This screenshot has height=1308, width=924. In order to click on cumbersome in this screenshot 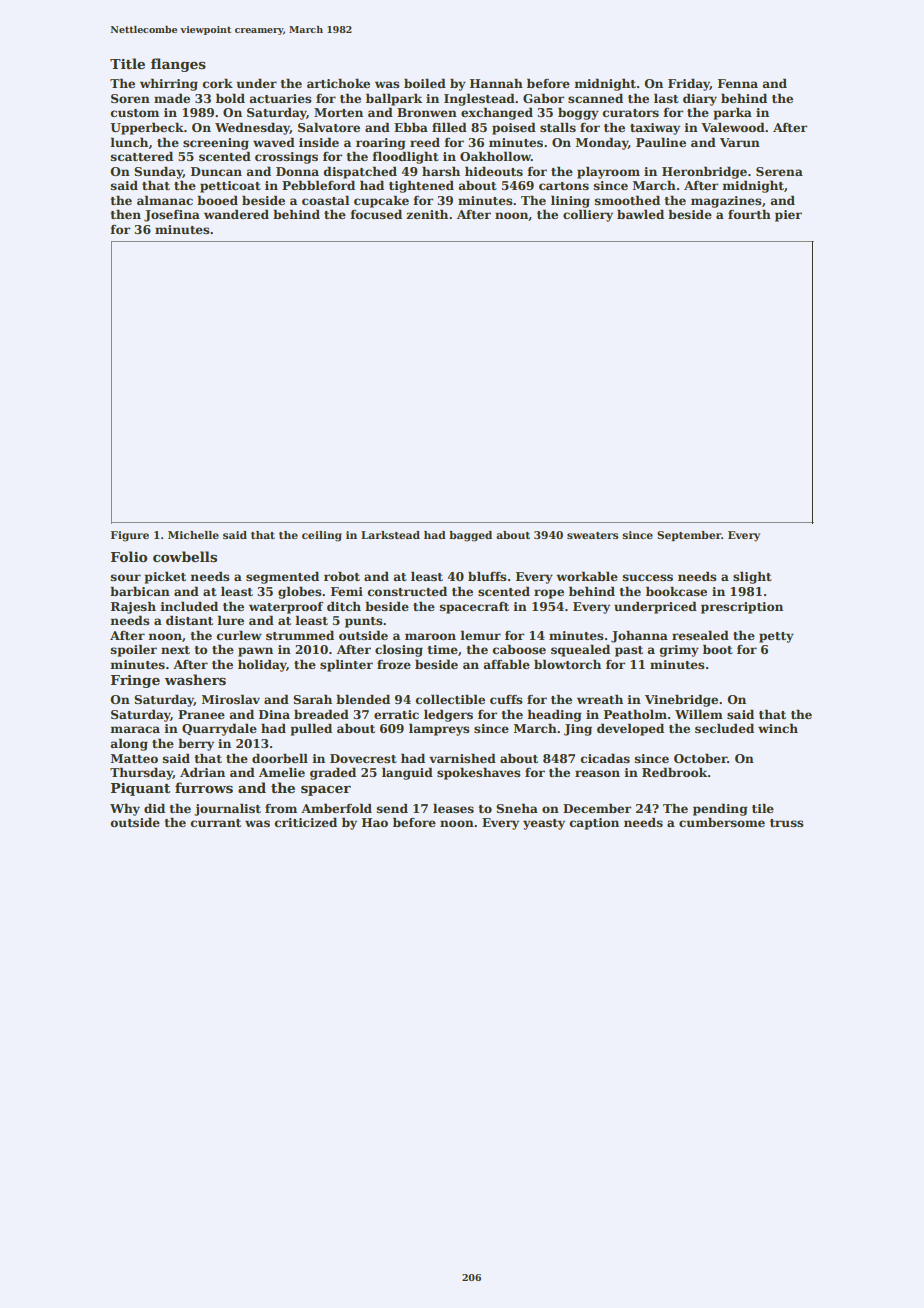, I will do `click(722, 822)`.
